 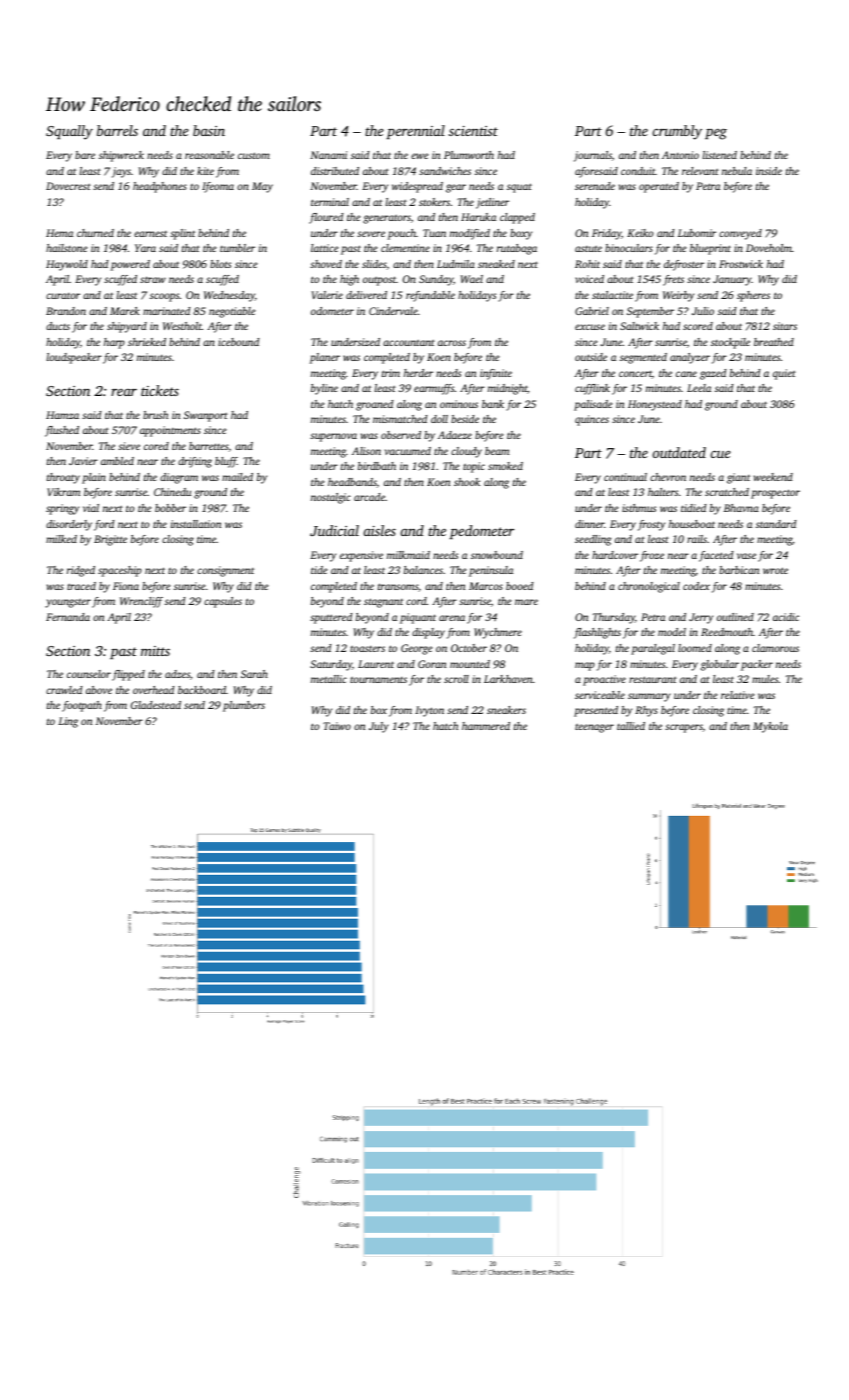 I want to click on Jerry, so click(x=701, y=618).
